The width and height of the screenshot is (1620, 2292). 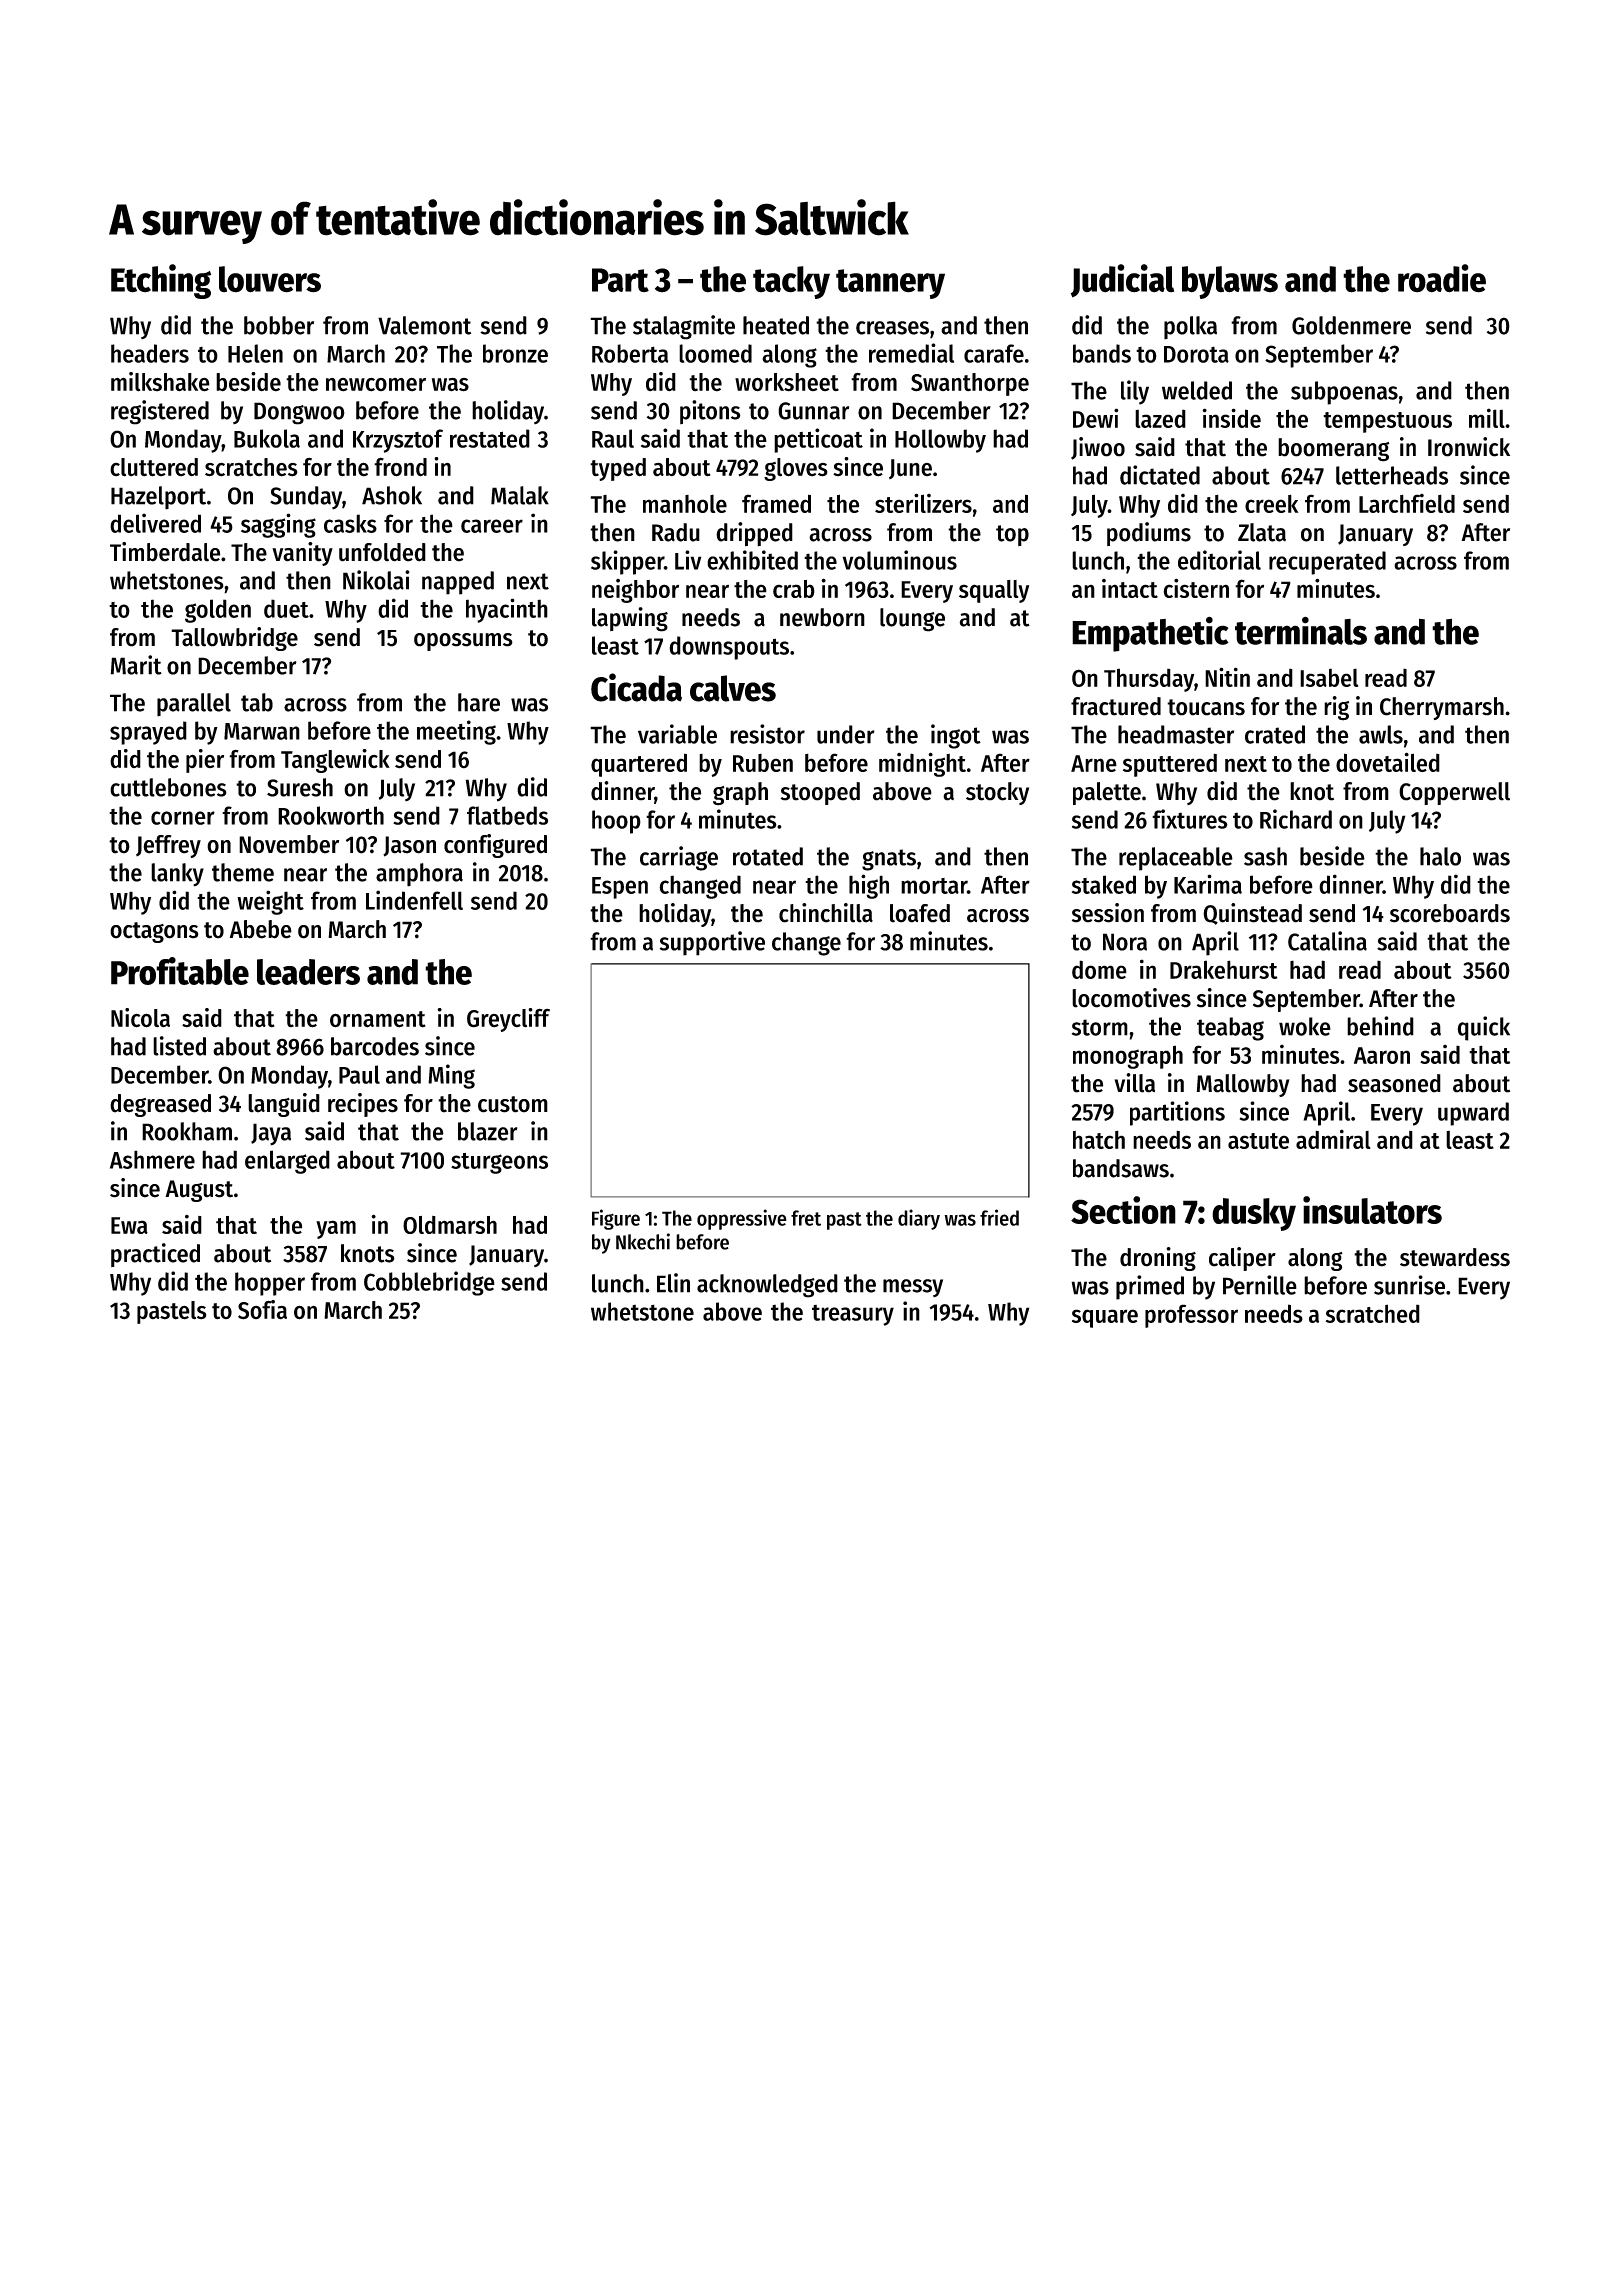 What do you see at coordinates (336, 1229) in the screenshot?
I see `yam` at bounding box center [336, 1229].
